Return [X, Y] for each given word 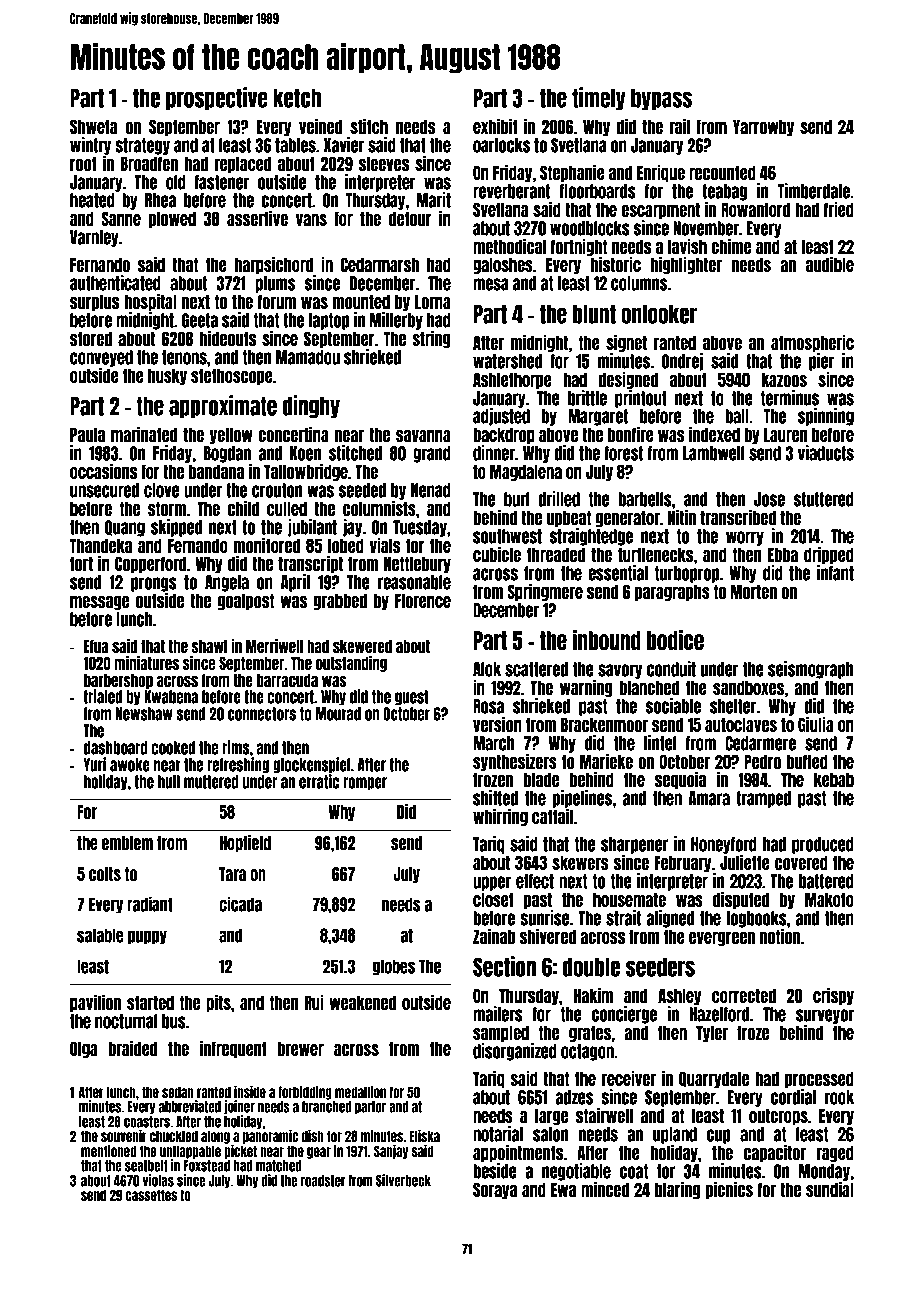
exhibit [495, 126]
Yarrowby [763, 127]
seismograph [811, 670]
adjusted [501, 417]
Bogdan [227, 454]
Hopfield [245, 843]
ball [737, 416]
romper [365, 784]
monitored [267, 545]
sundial [830, 1189]
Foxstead [207, 1166]
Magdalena [526, 472]
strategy [142, 146]
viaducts [826, 453]
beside [495, 1171]
